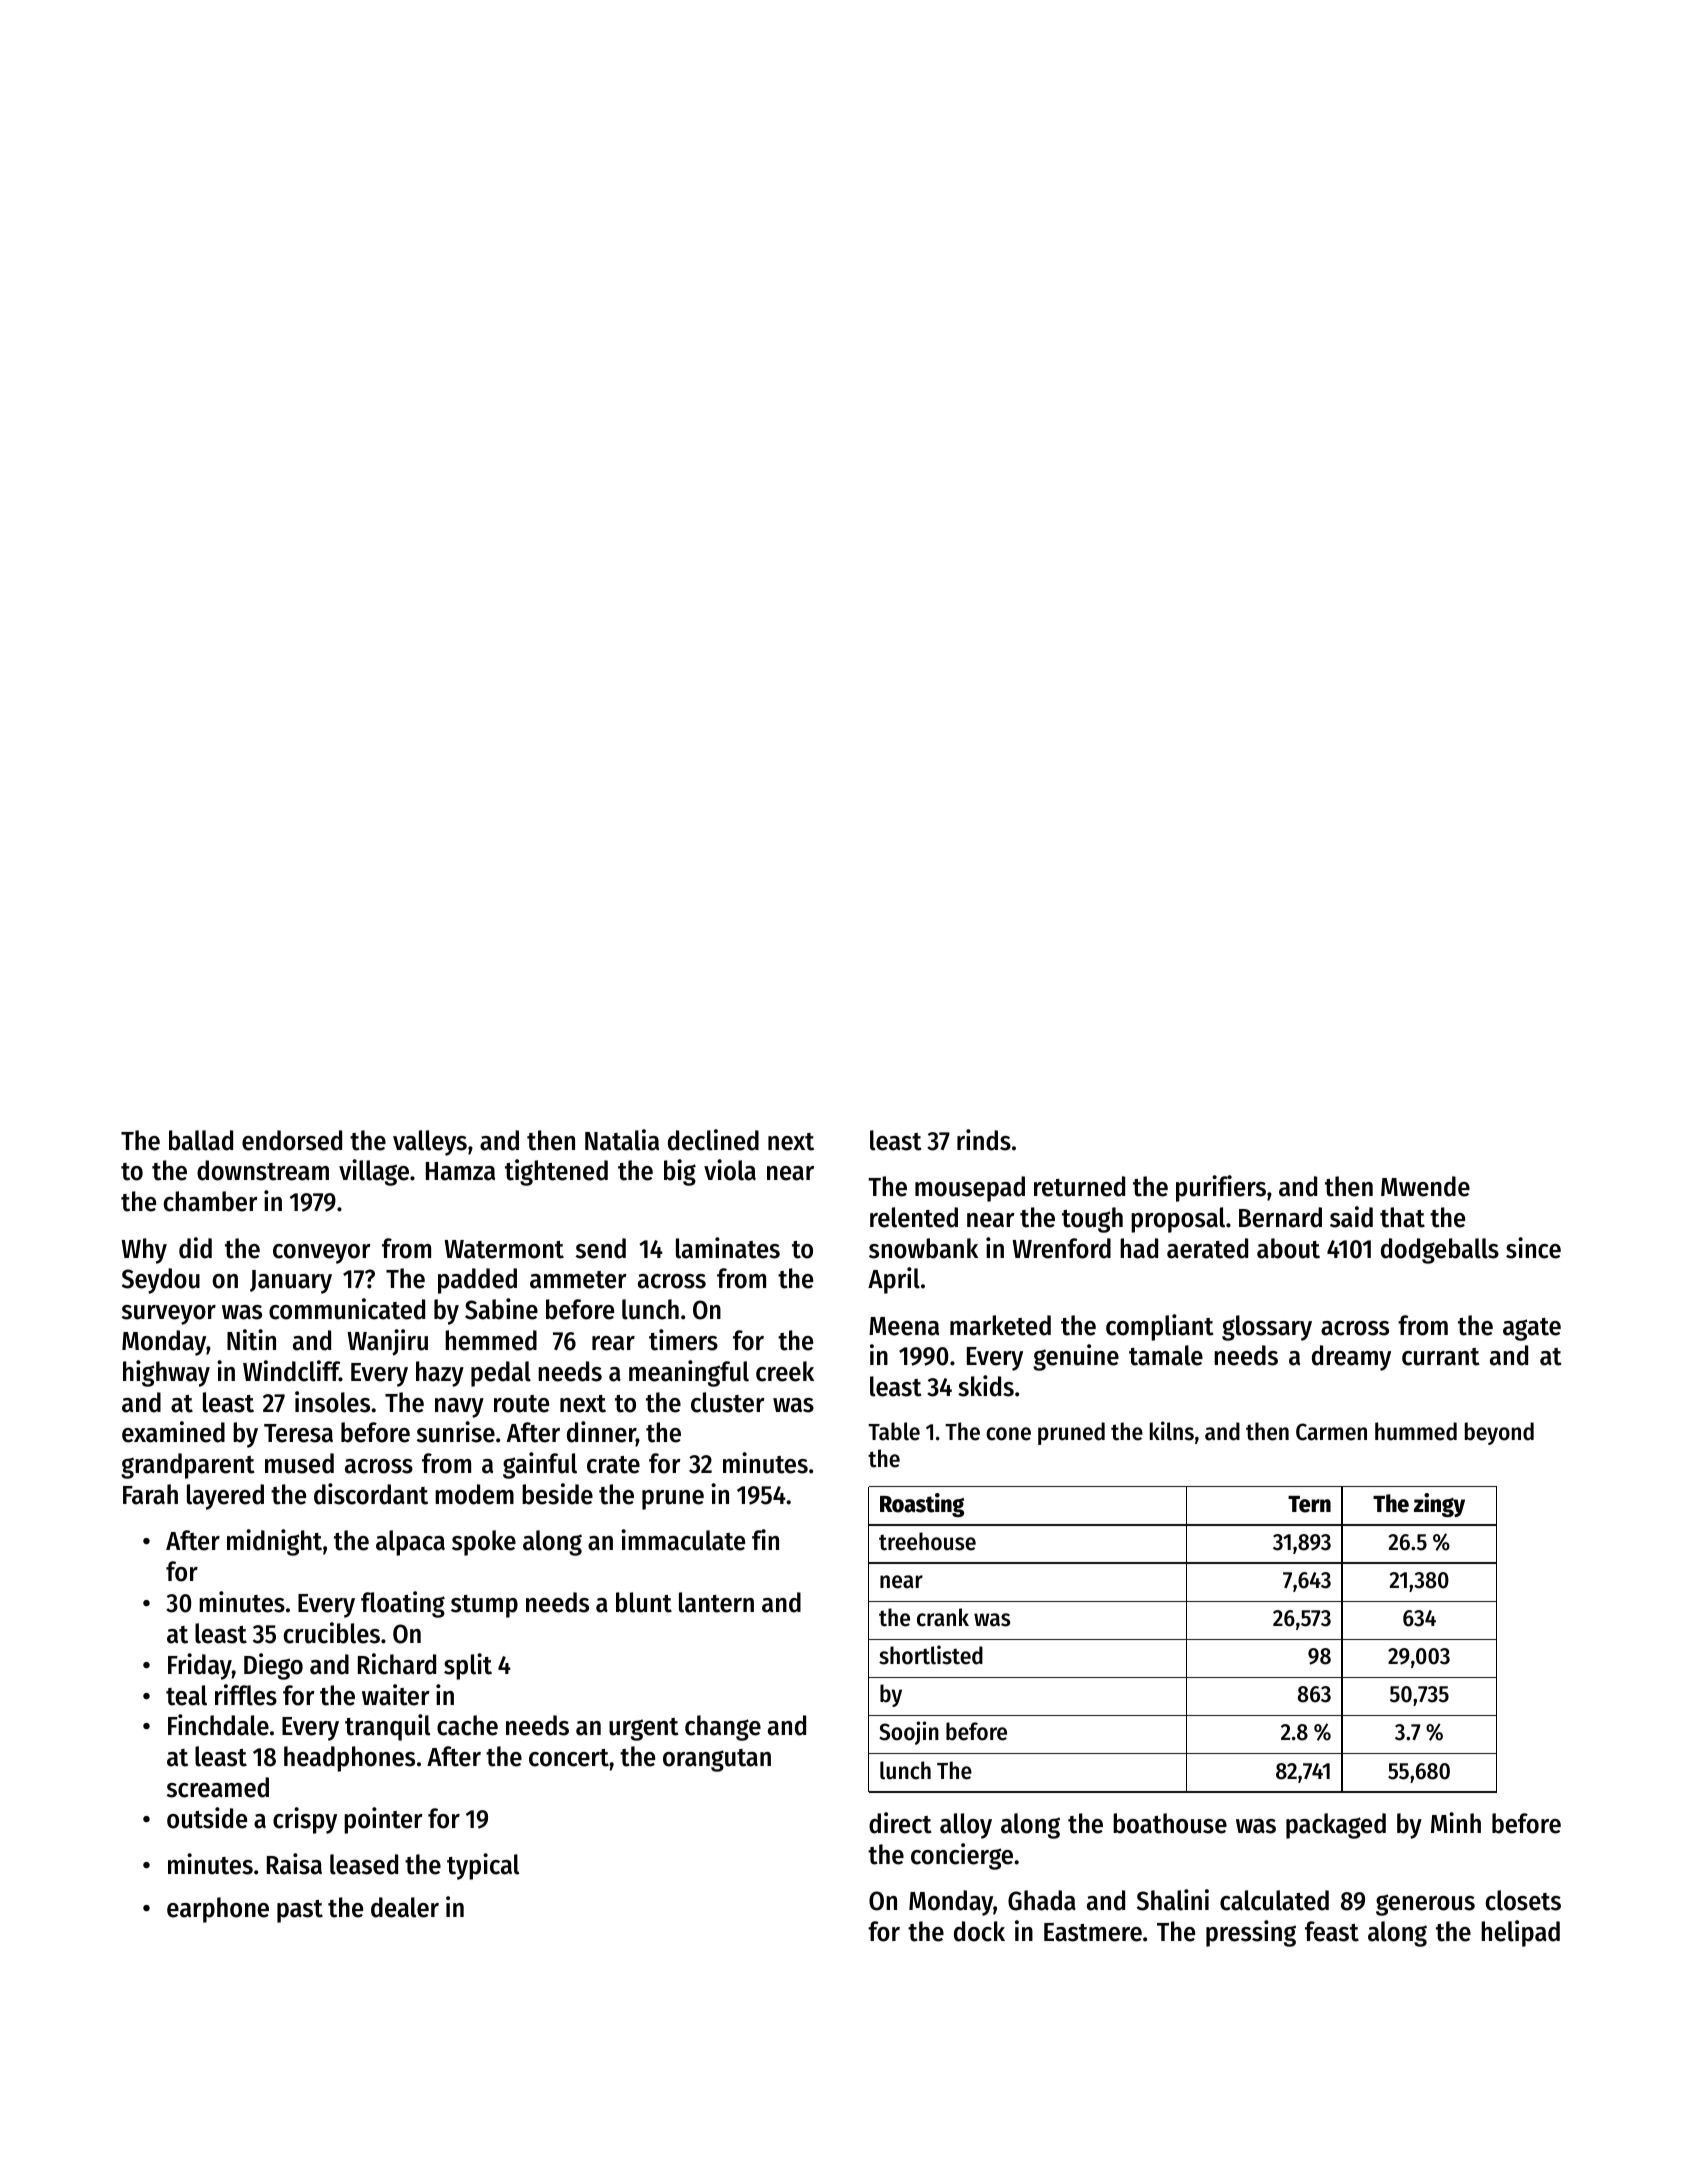 The width and height of the document is (1683, 2178). Describe the element at coordinates (986, 1386) in the document. I see `skids` at that location.
